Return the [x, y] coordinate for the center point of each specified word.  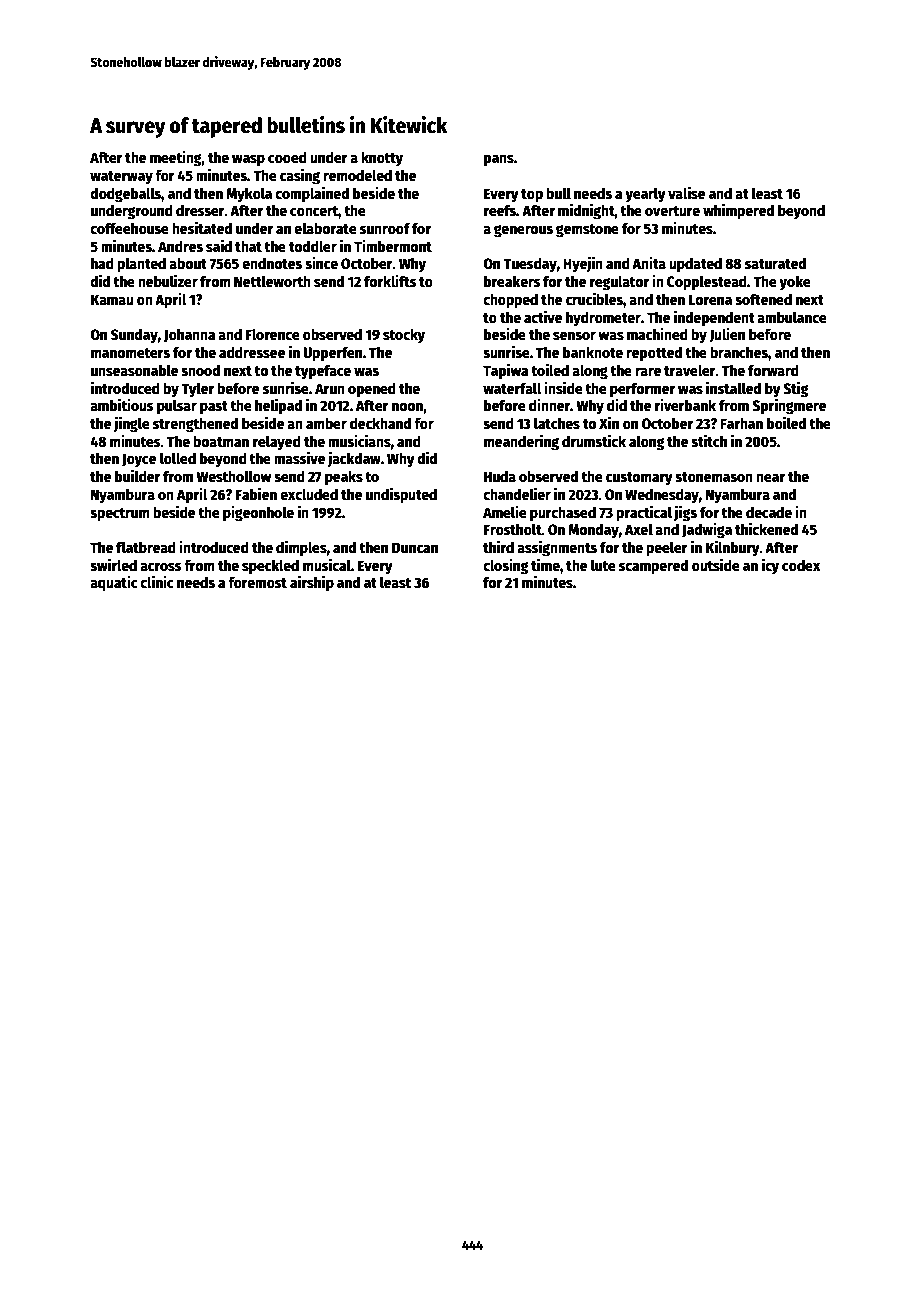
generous [523, 231]
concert [314, 212]
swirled [113, 564]
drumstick [594, 440]
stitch [709, 440]
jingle [131, 424]
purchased [563, 513]
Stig [796, 389]
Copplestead [707, 283]
